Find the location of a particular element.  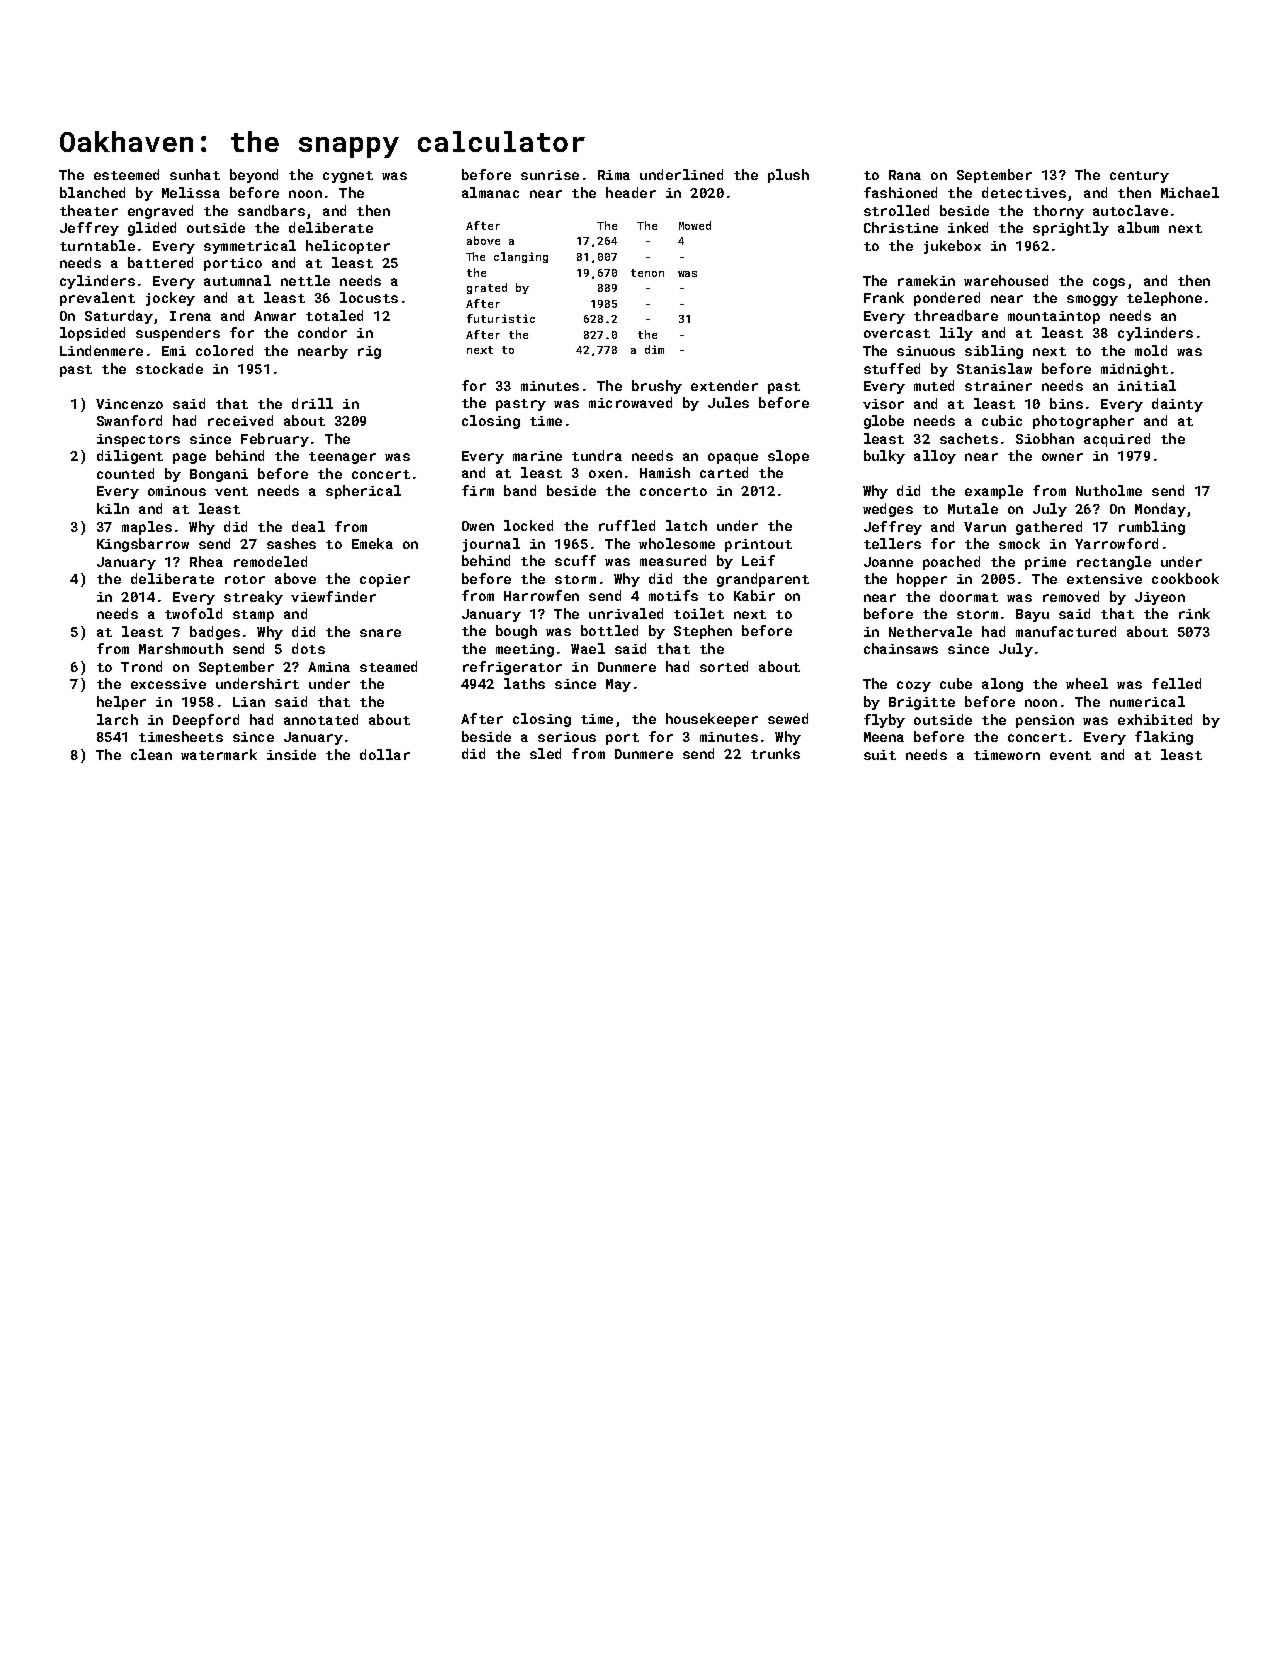

album is located at coordinates (1138, 227).
